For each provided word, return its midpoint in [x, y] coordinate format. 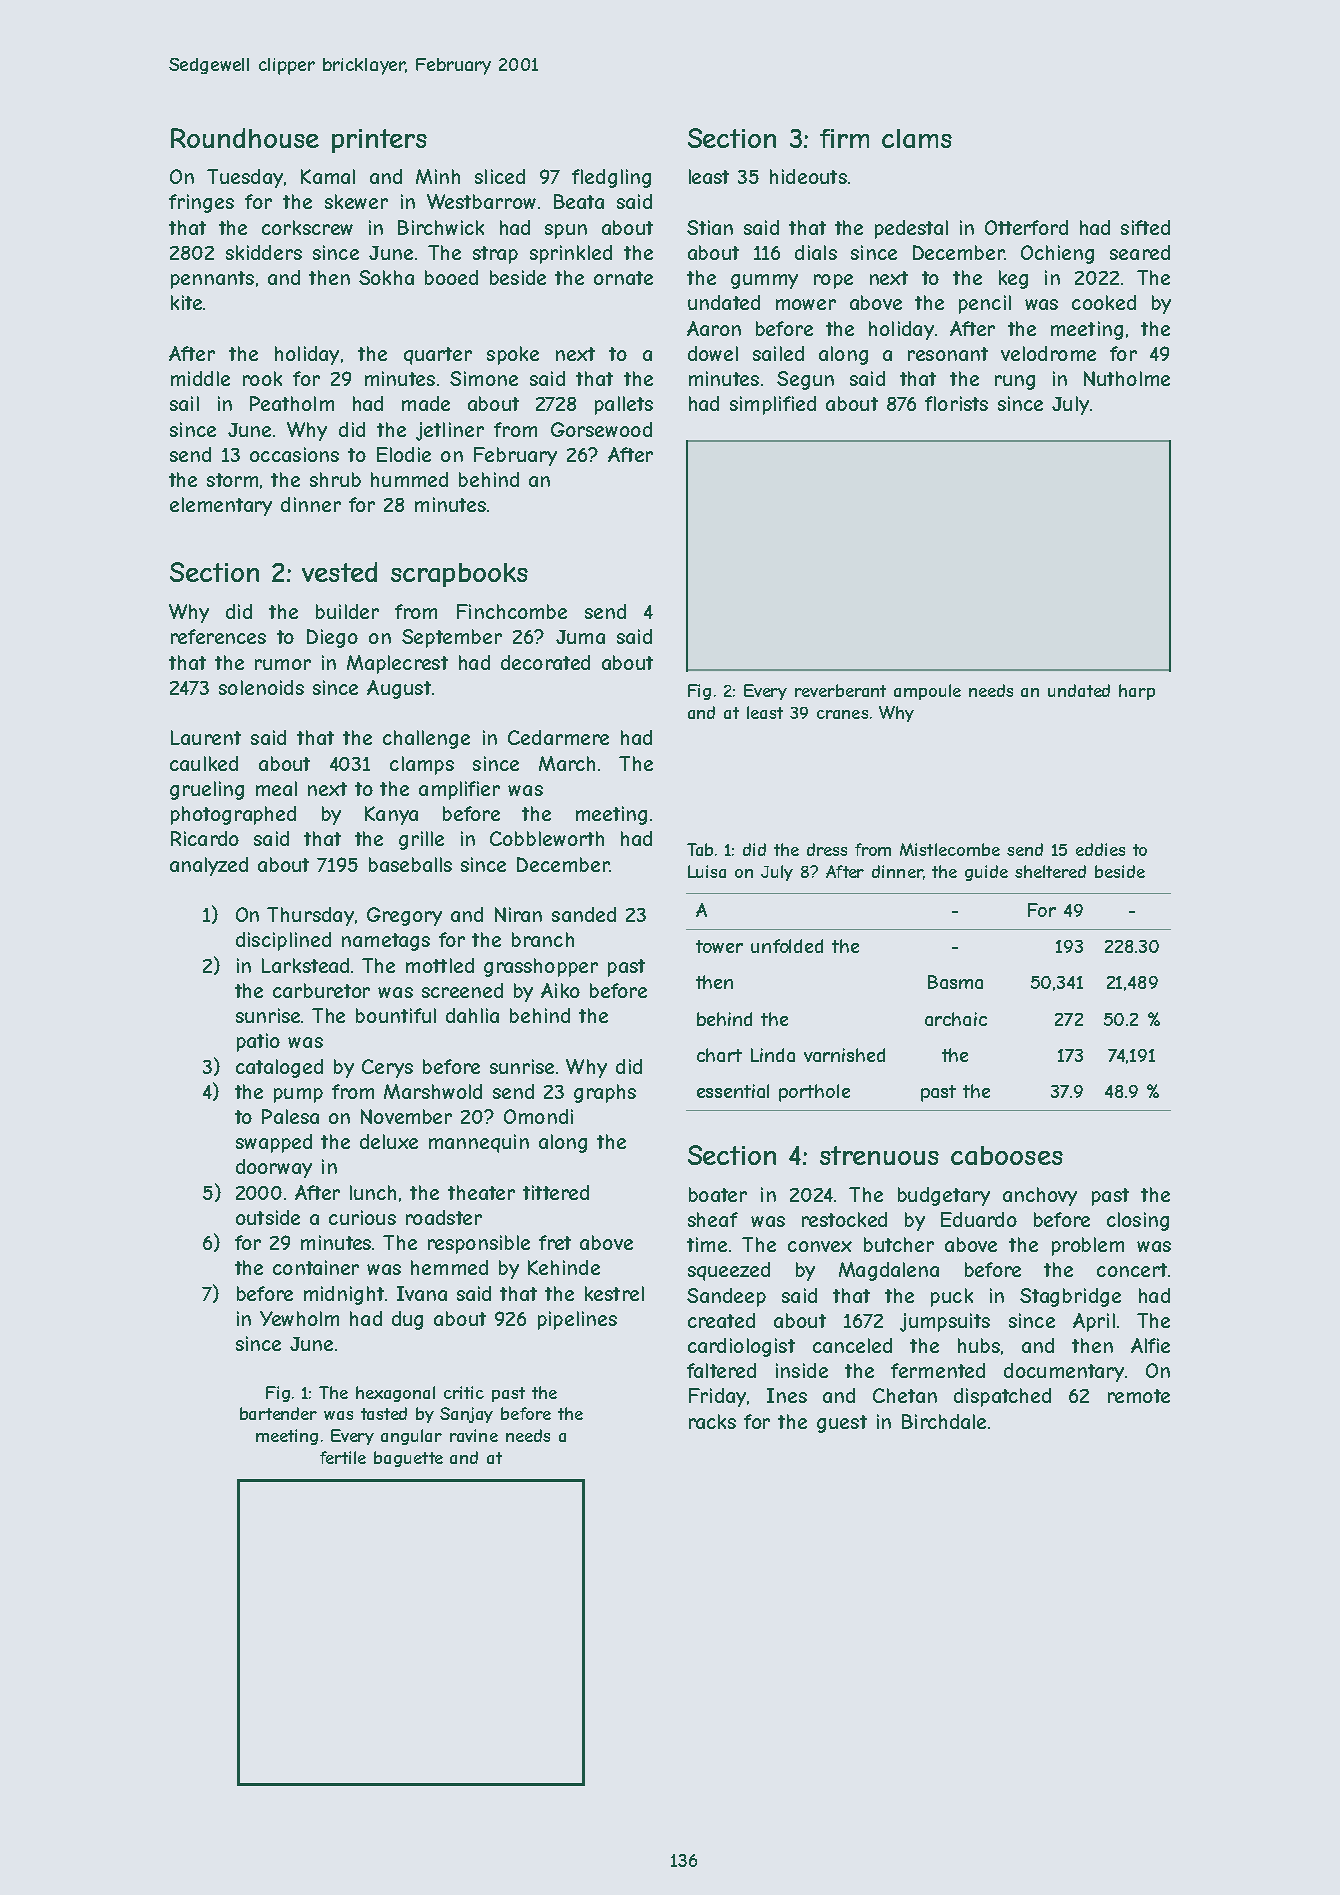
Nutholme [1127, 378]
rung [1015, 382]
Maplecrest [397, 664]
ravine [474, 1435]
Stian [710, 227]
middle [200, 378]
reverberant [840, 690]
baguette [408, 1459]
